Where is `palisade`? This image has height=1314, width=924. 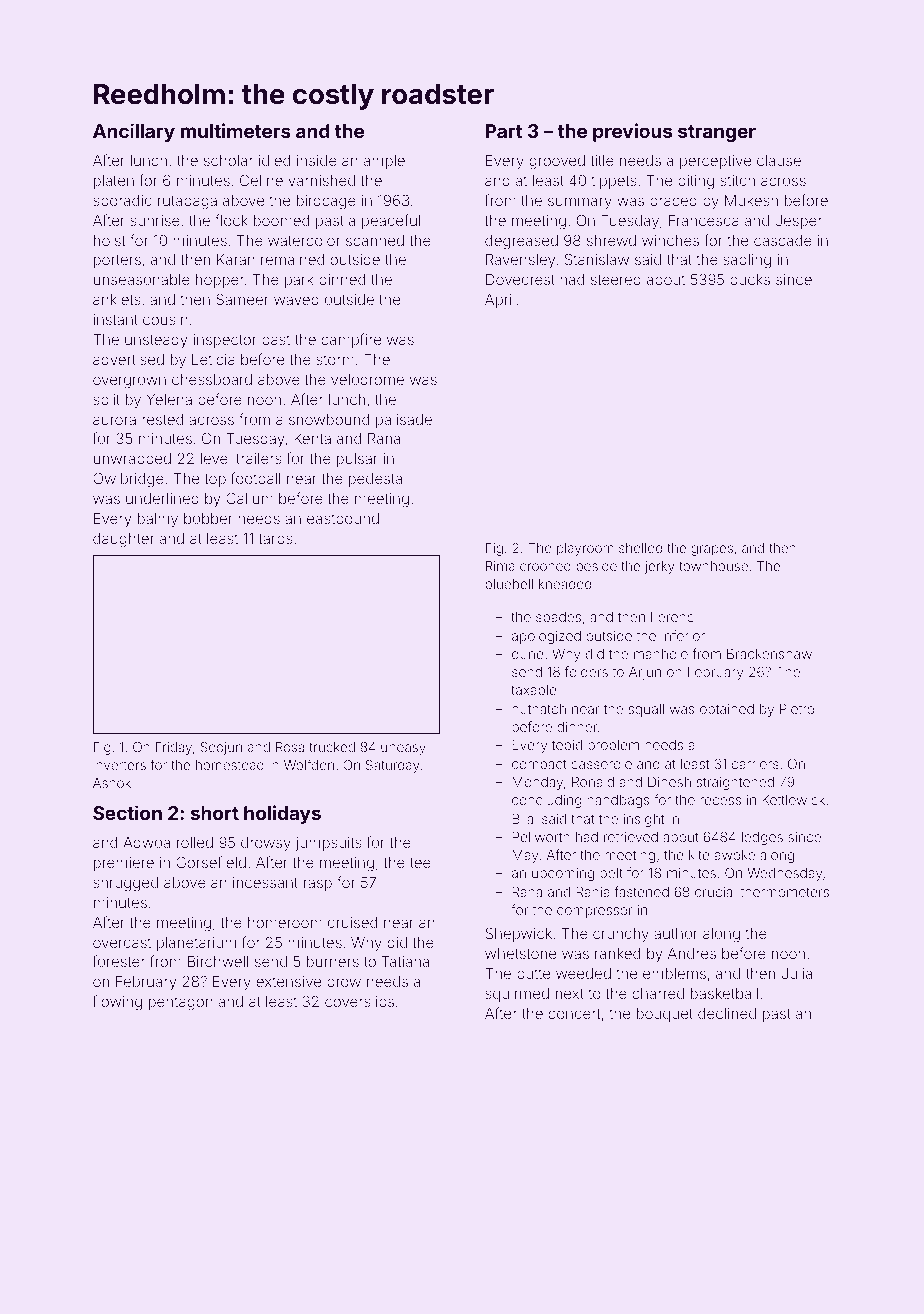 palisade is located at coordinates (404, 421).
